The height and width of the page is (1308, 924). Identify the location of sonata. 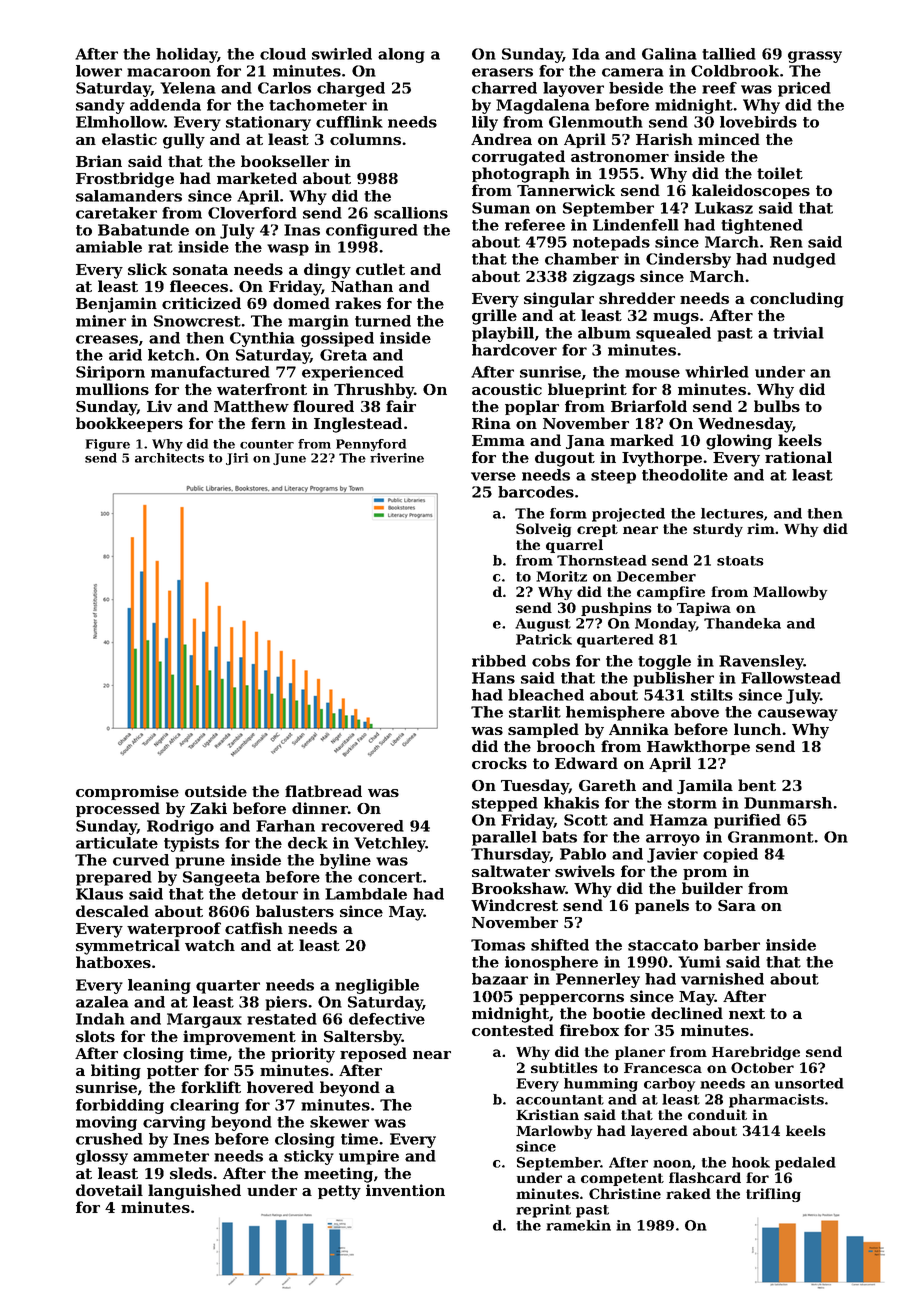
(200, 269).
